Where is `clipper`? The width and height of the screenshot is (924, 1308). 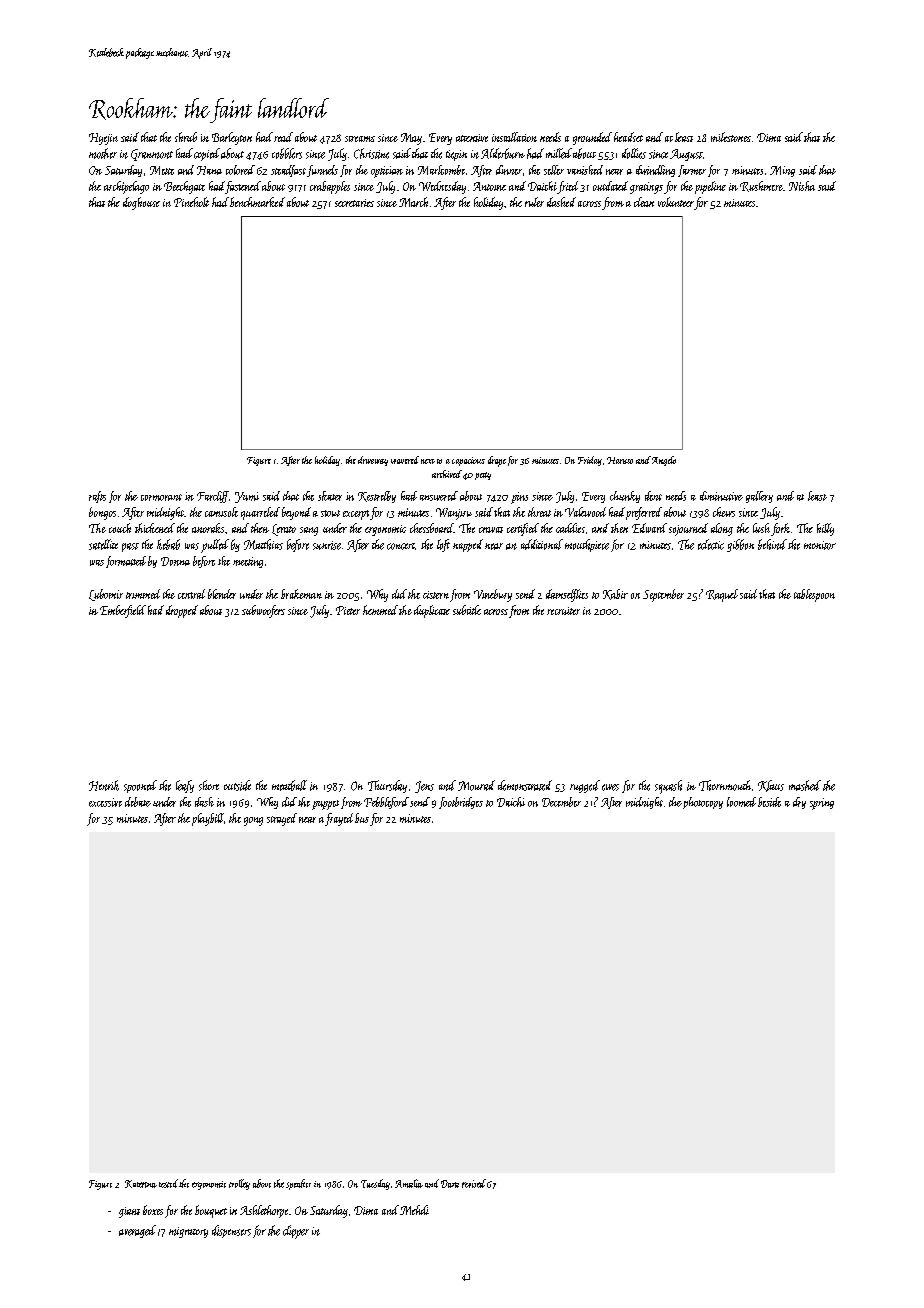
clipper is located at coordinates (296, 1232).
